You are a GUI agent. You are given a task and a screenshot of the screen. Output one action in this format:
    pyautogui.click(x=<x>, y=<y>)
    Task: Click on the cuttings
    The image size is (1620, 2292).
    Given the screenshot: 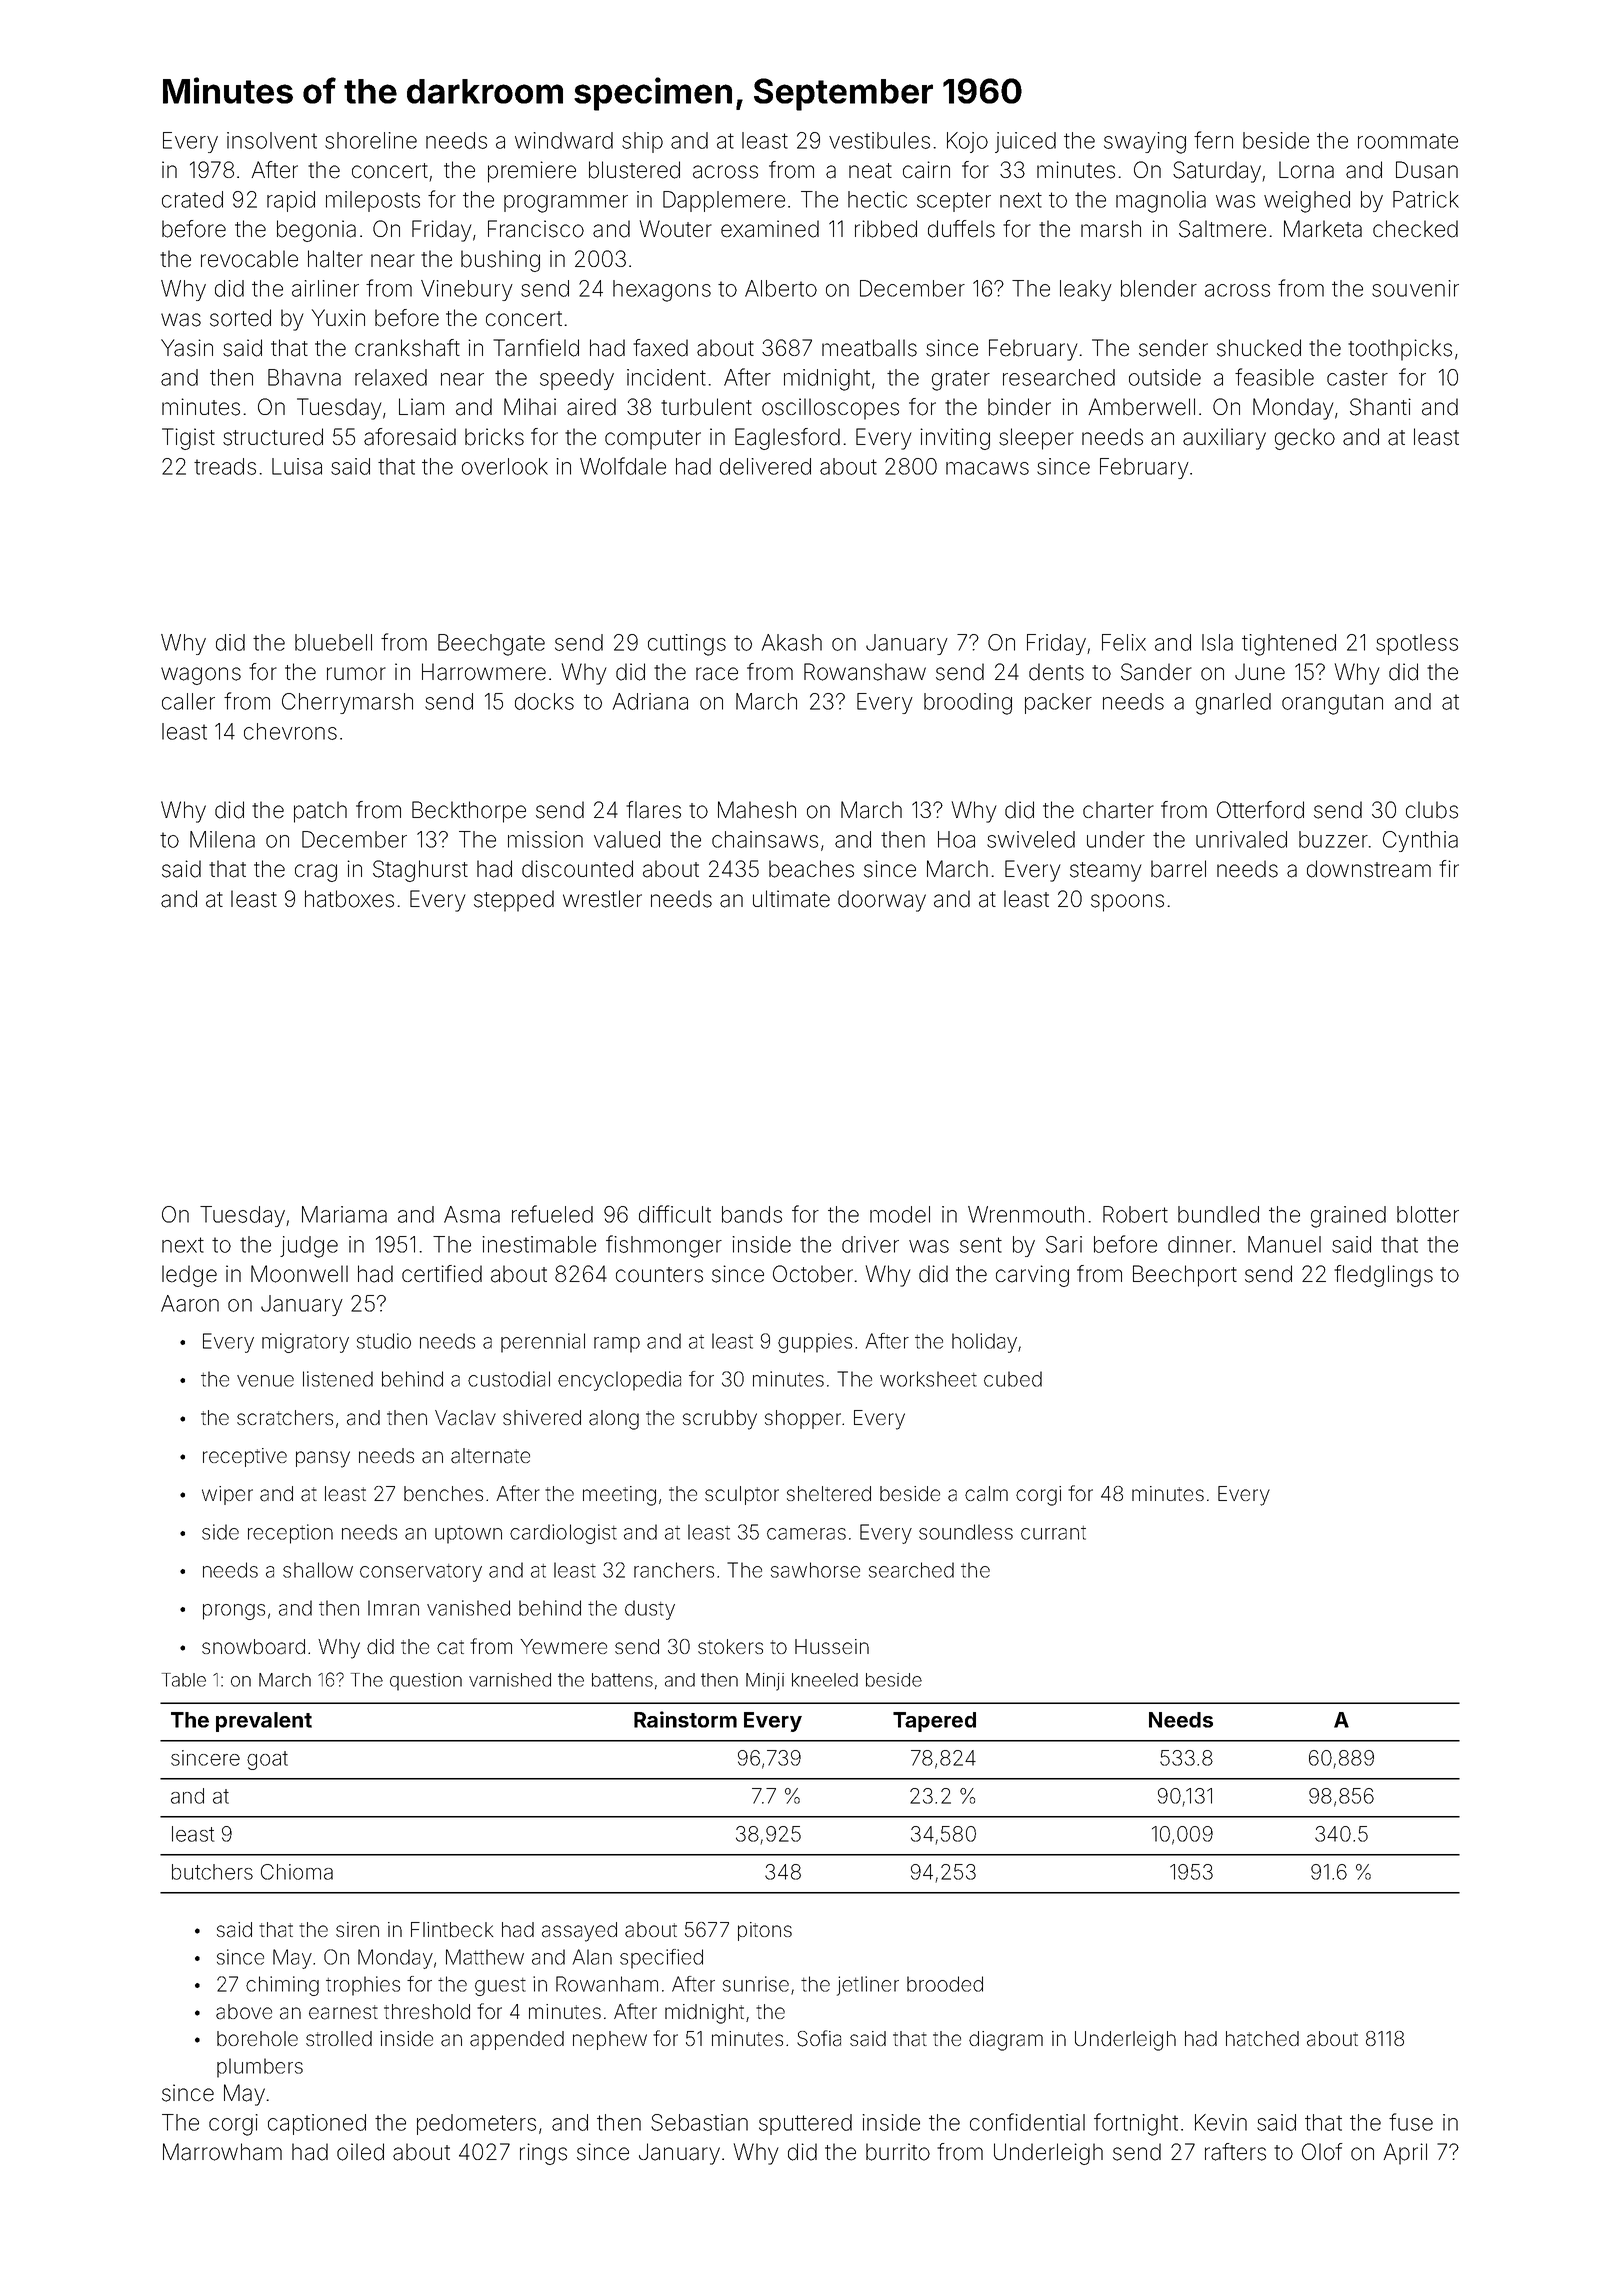 What is the action you would take?
    pyautogui.click(x=687, y=645)
